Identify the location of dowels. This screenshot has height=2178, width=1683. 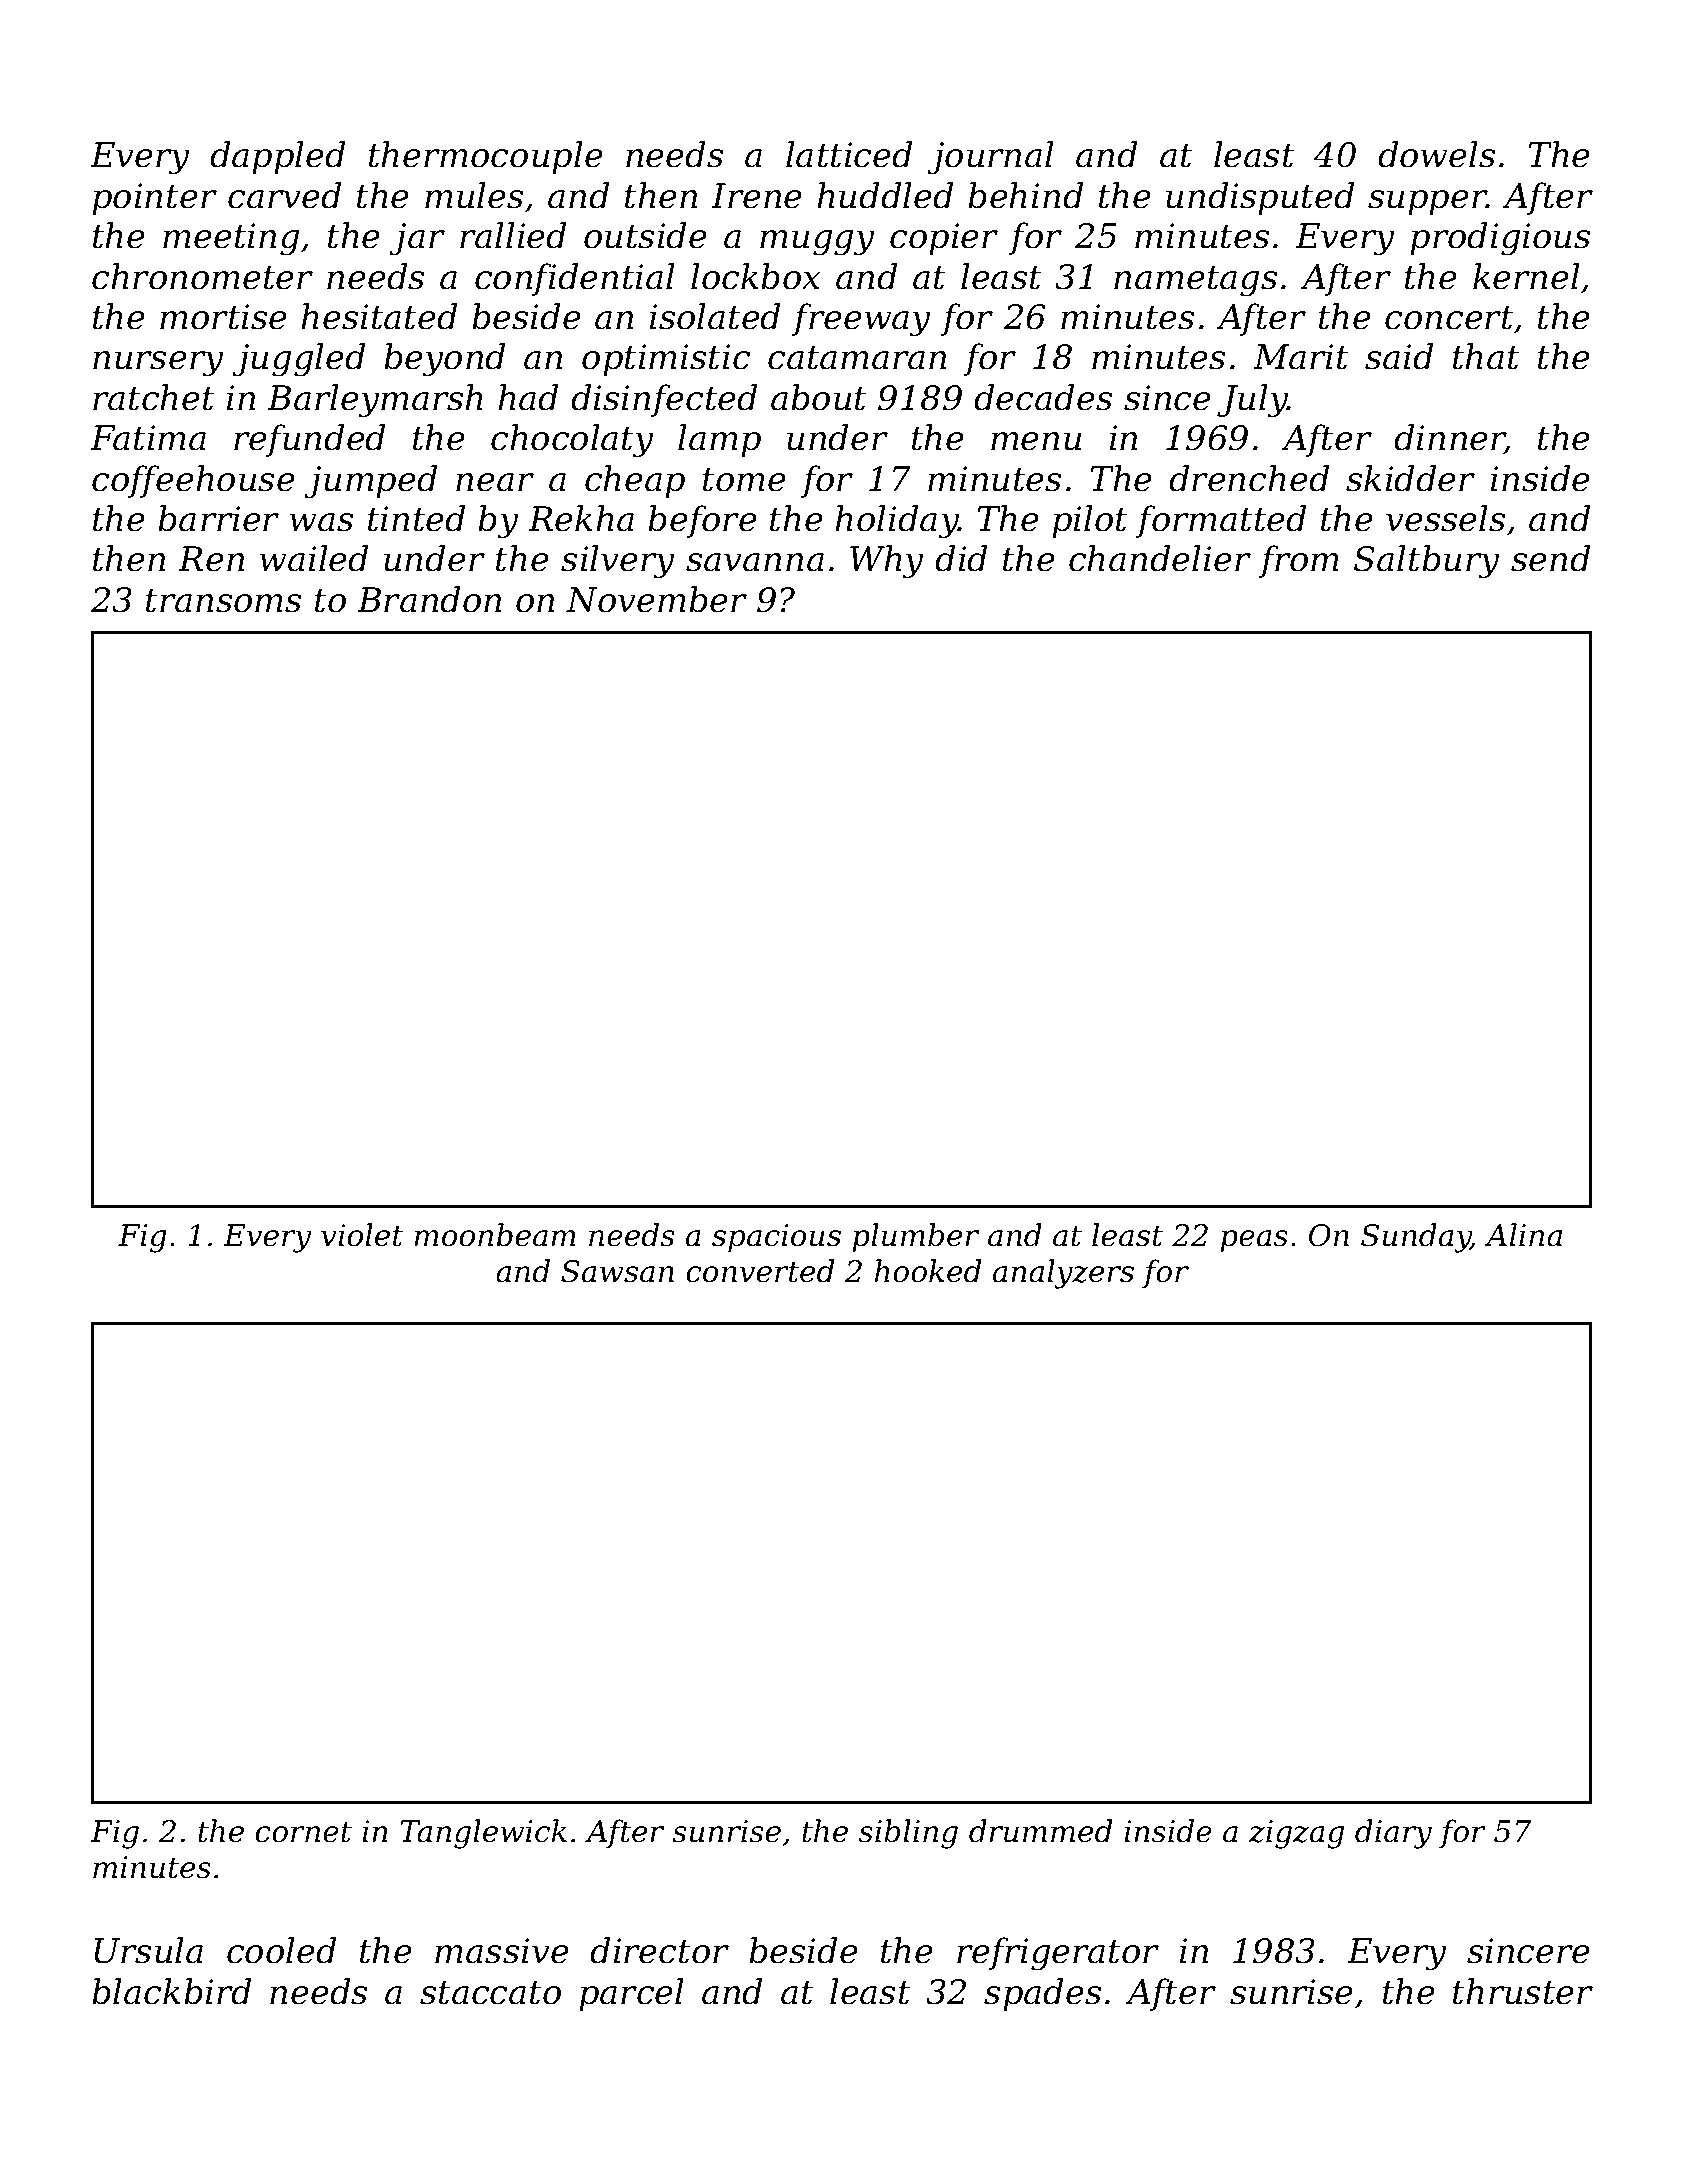
(1436, 154).
